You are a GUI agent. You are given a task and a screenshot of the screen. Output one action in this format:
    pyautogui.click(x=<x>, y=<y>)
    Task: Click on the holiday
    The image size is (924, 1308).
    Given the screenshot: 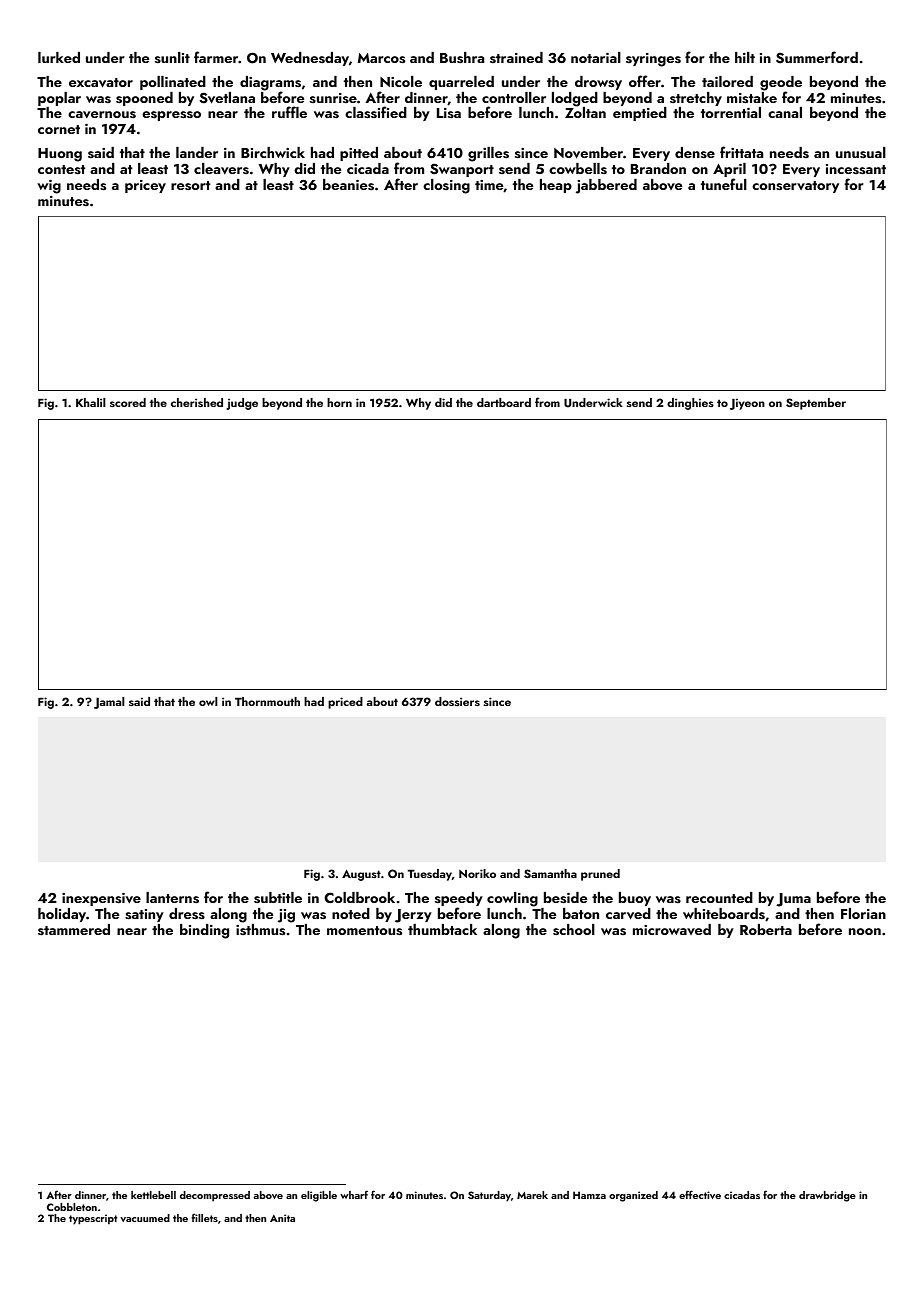 What is the action you would take?
    pyautogui.click(x=62, y=915)
